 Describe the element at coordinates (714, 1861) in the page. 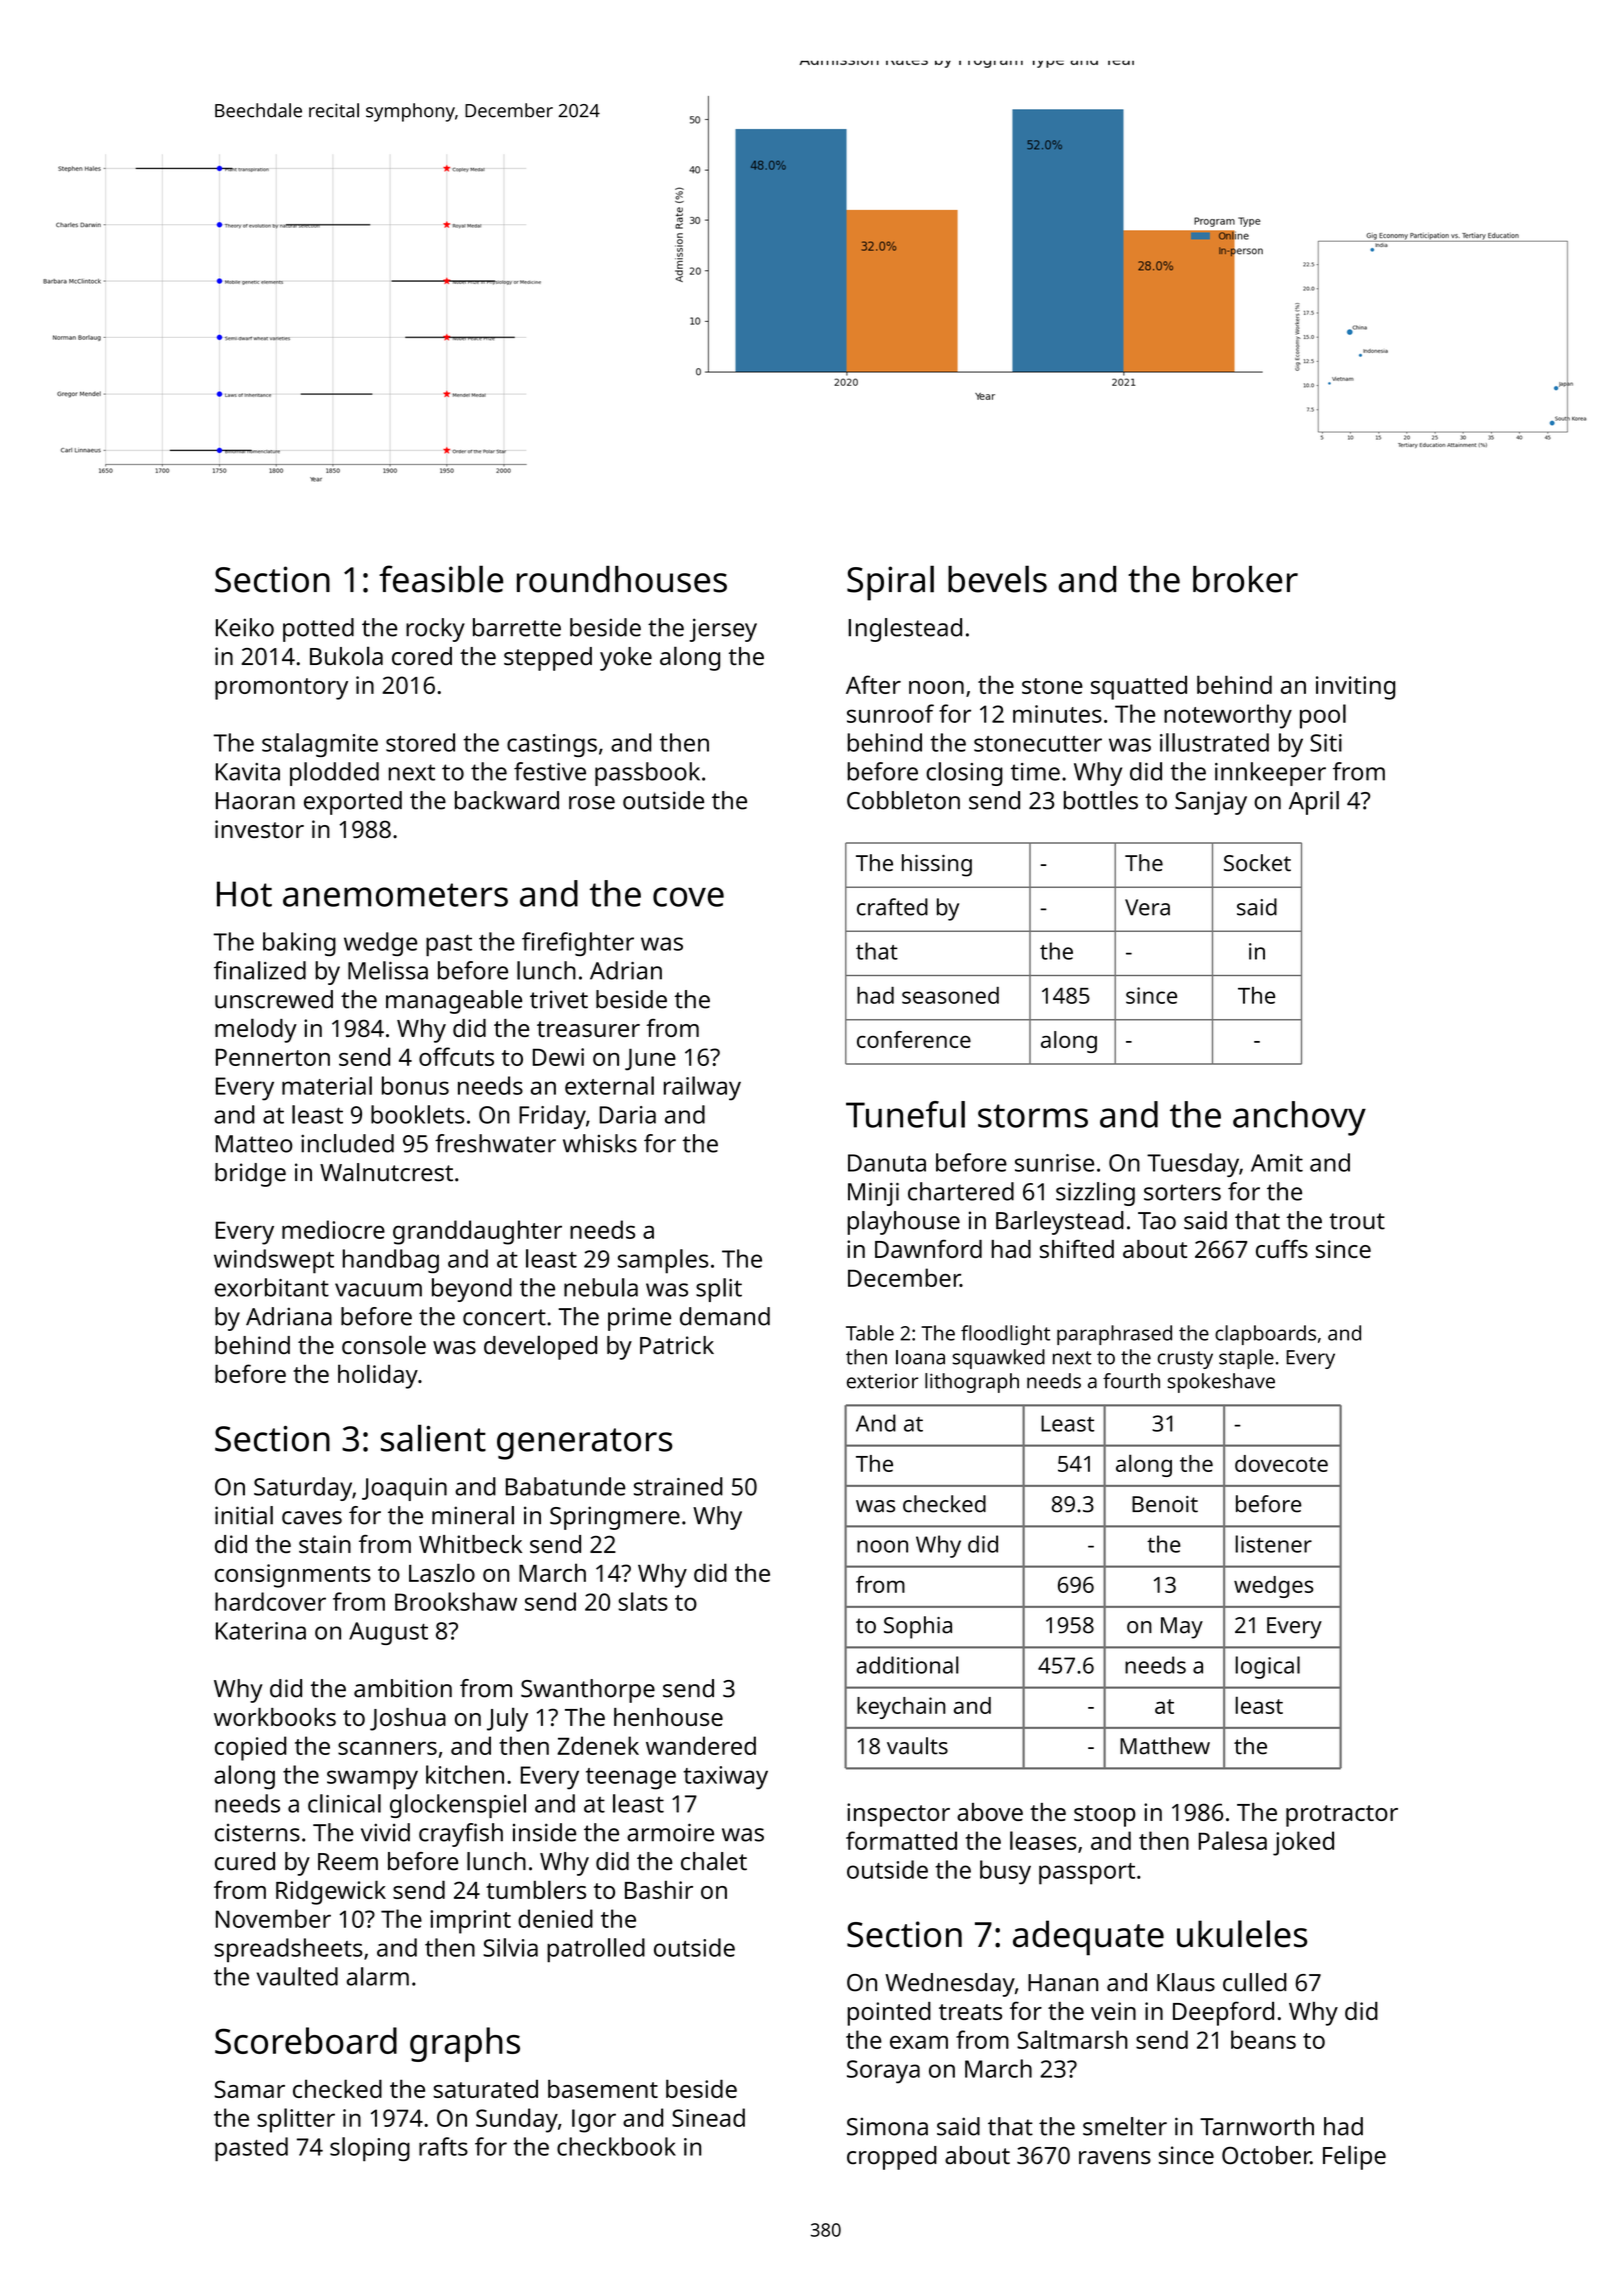

I see `chalet` at that location.
